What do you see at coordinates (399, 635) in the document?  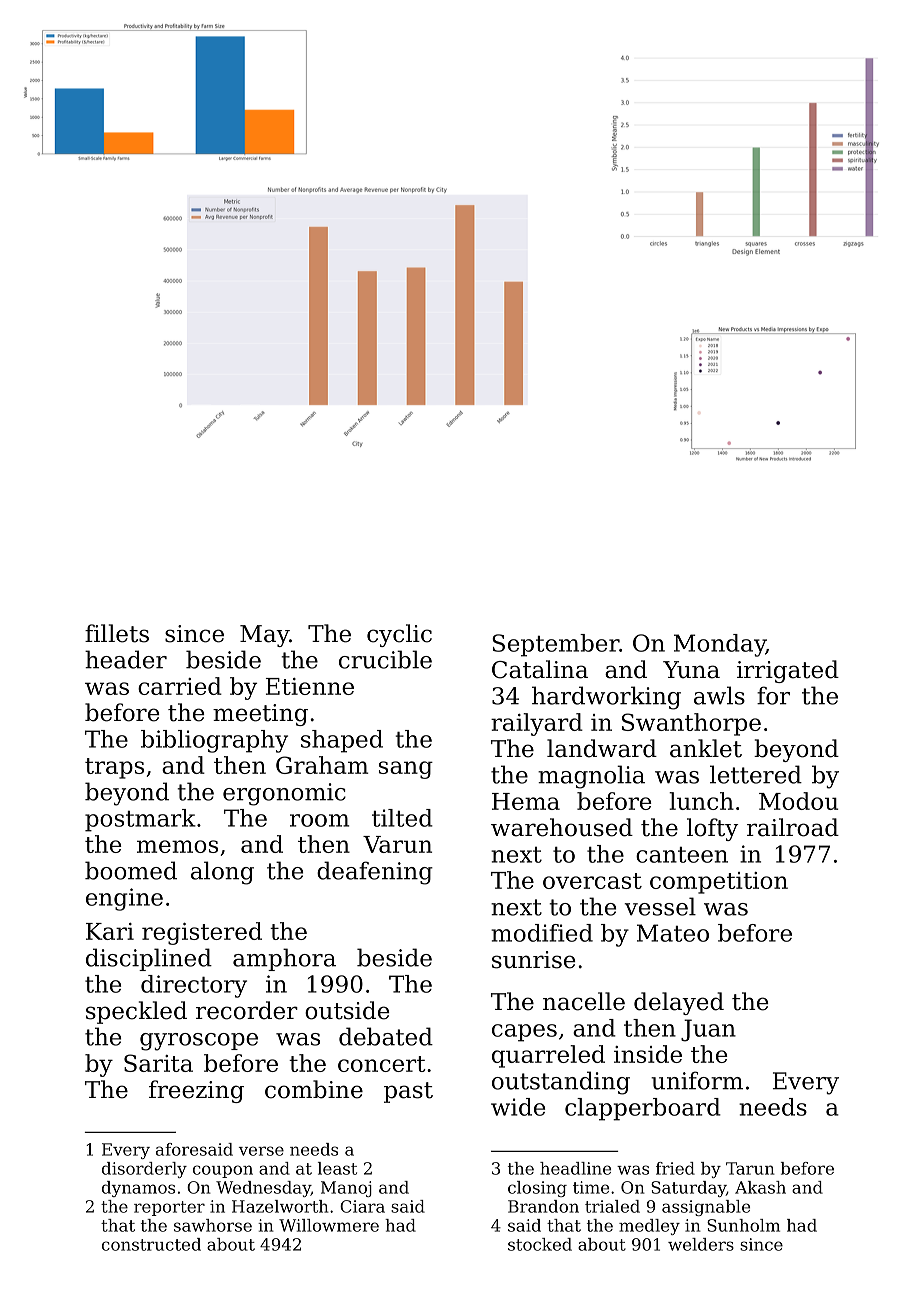 I see `cyclic` at bounding box center [399, 635].
